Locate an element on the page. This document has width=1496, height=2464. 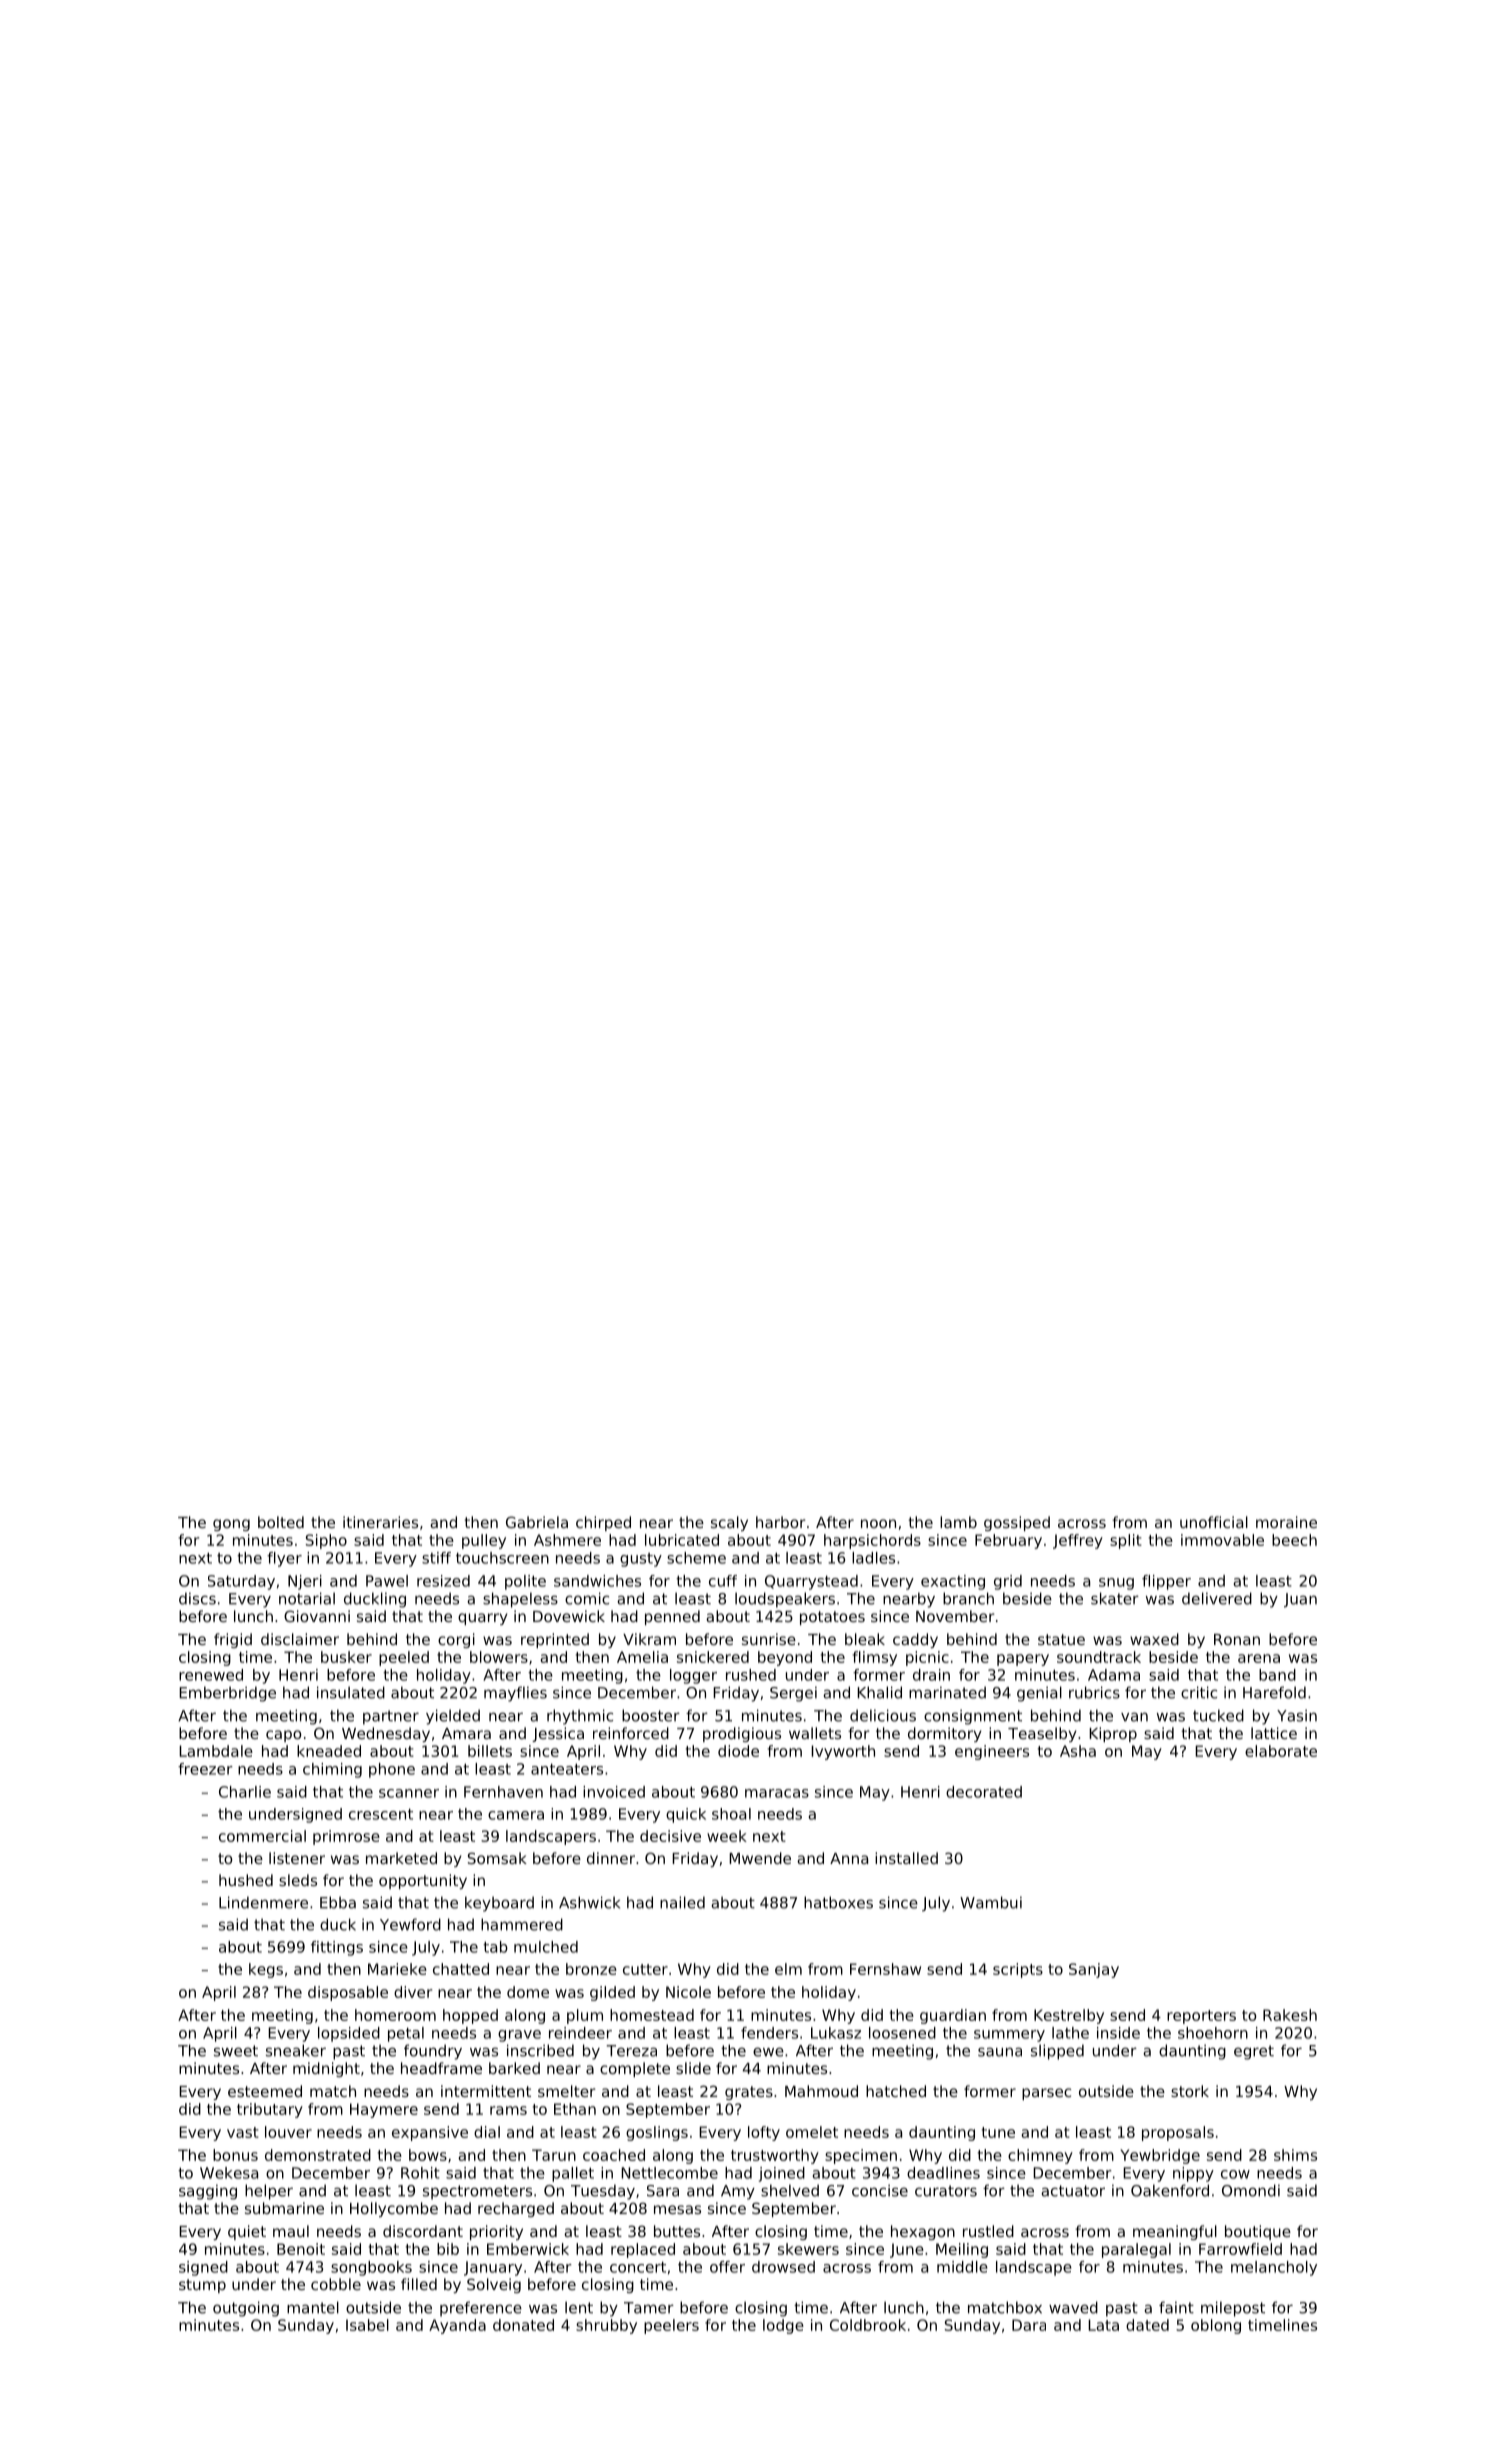
Isabel is located at coordinates (367, 2325).
